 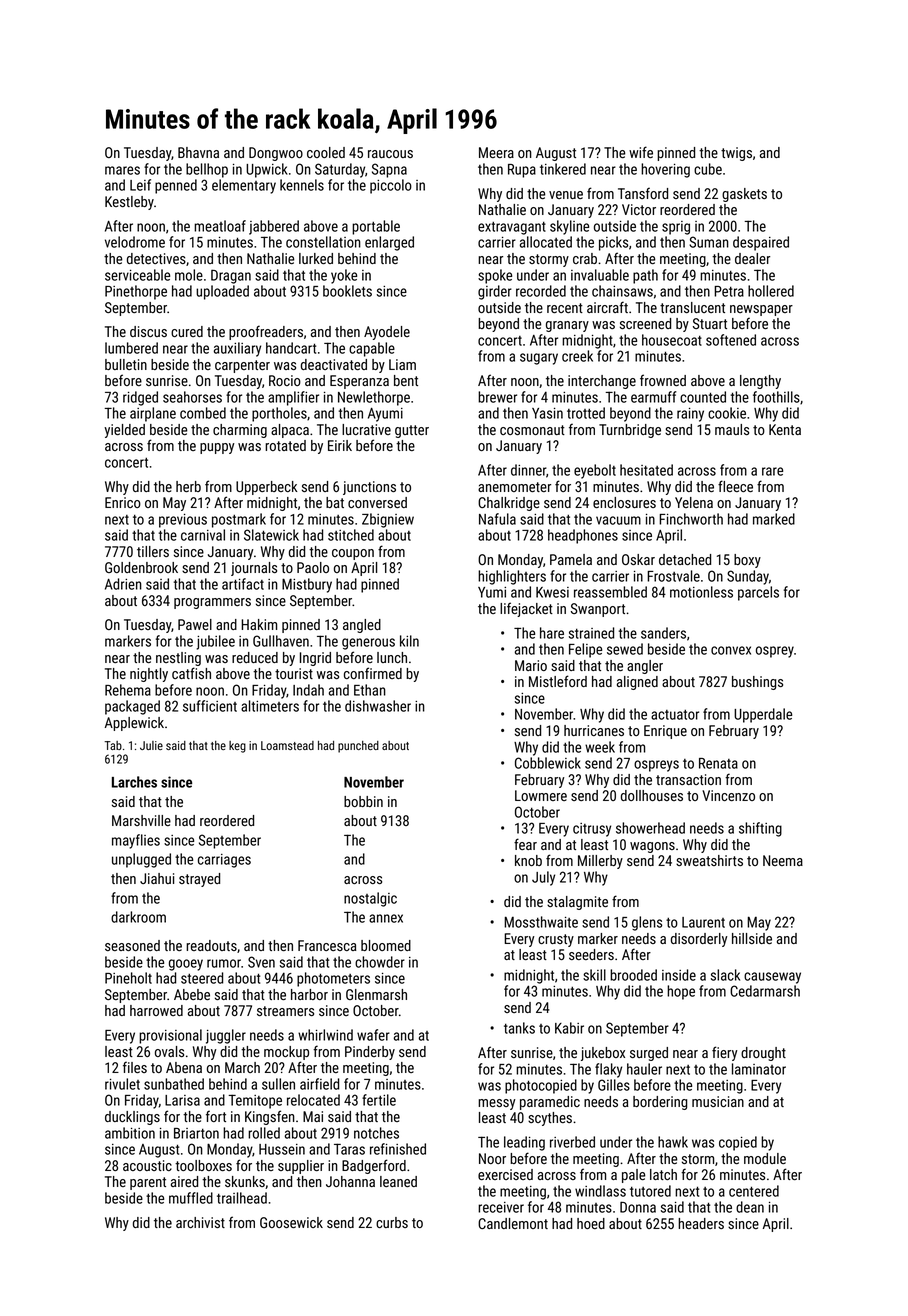 I want to click on tanks, so click(x=519, y=1028).
